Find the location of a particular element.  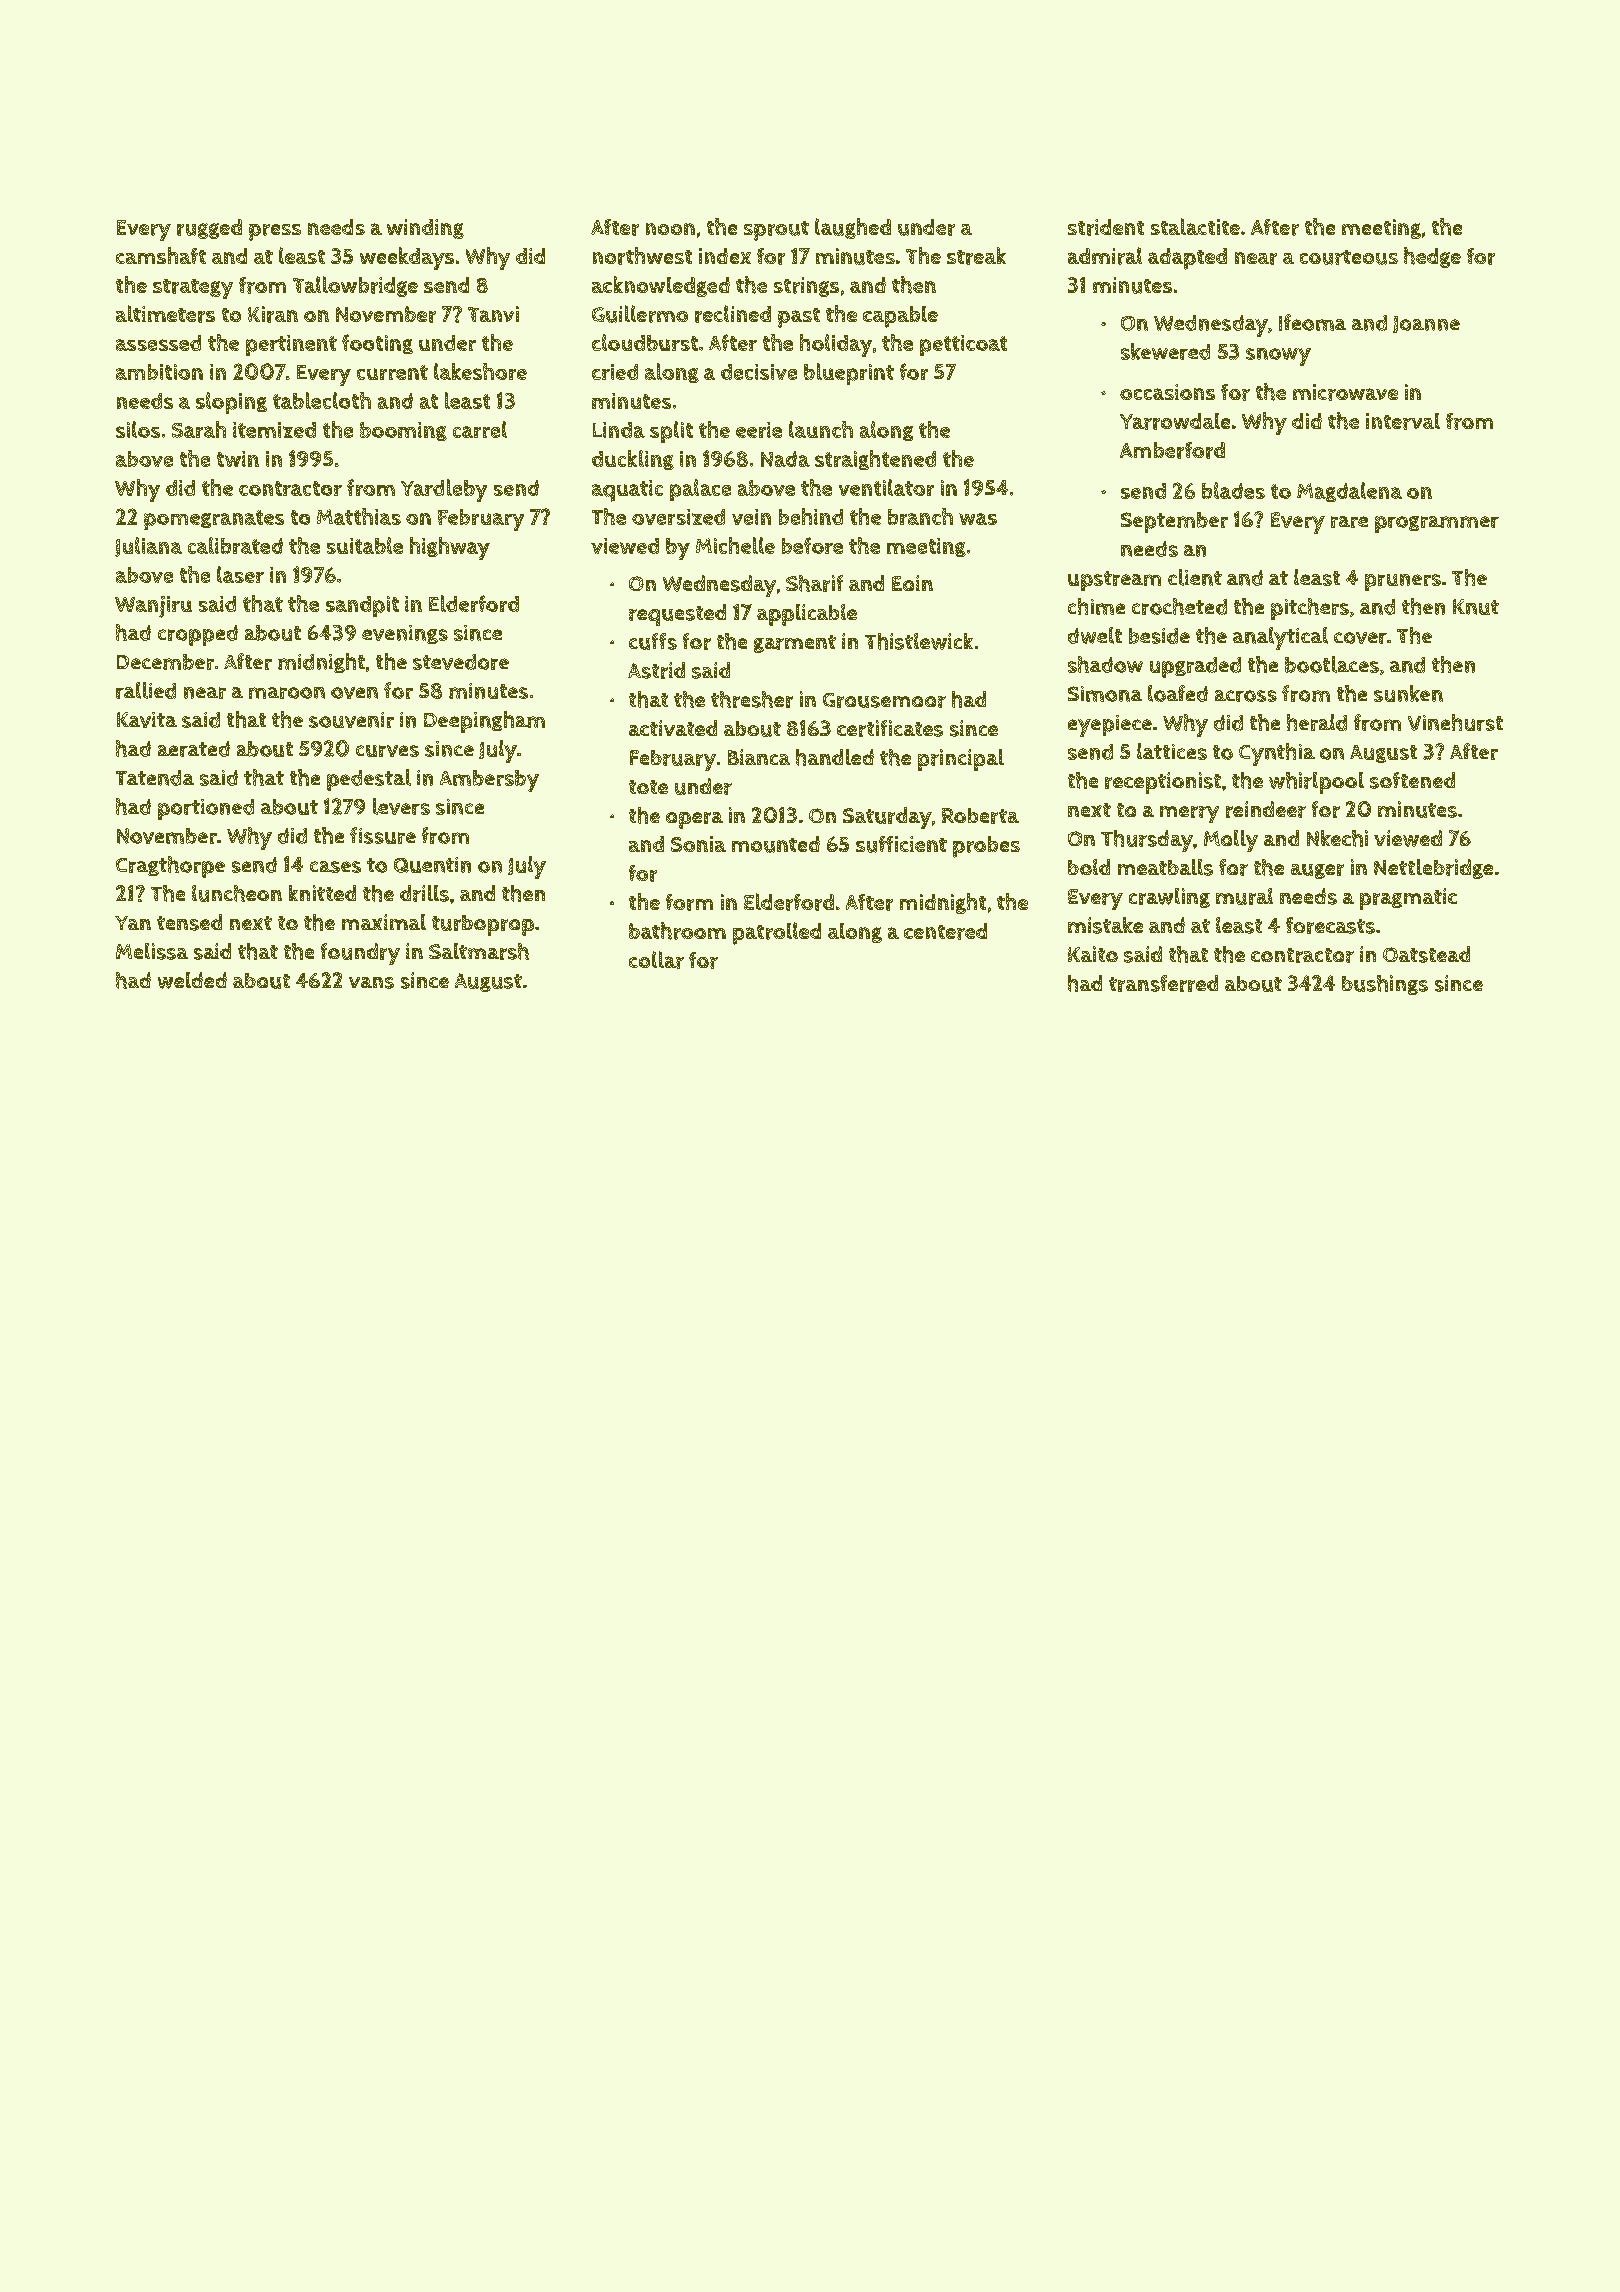

rugged is located at coordinates (209, 229).
